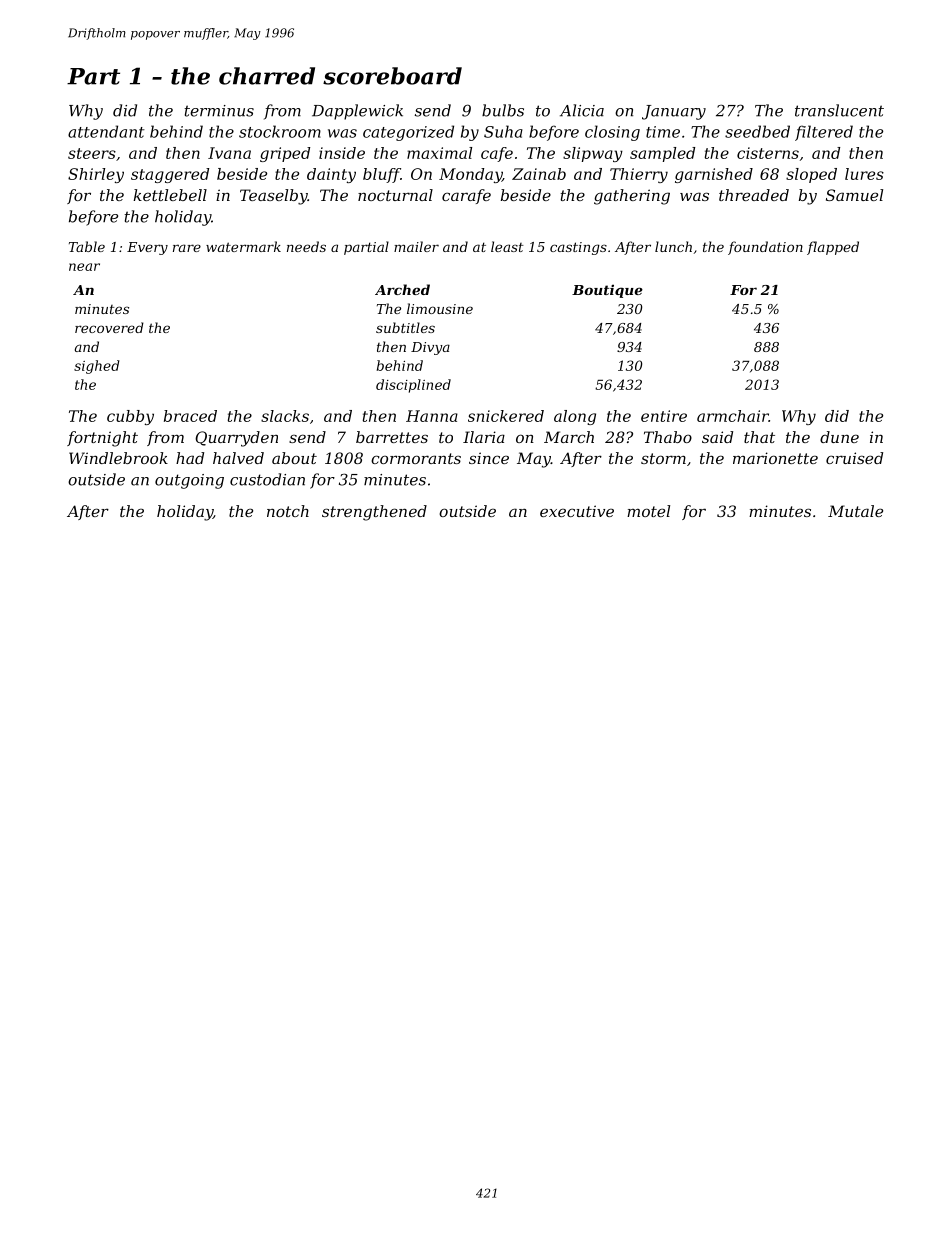 The image size is (952, 1233). What do you see at coordinates (416, 458) in the document?
I see `cormorants` at bounding box center [416, 458].
